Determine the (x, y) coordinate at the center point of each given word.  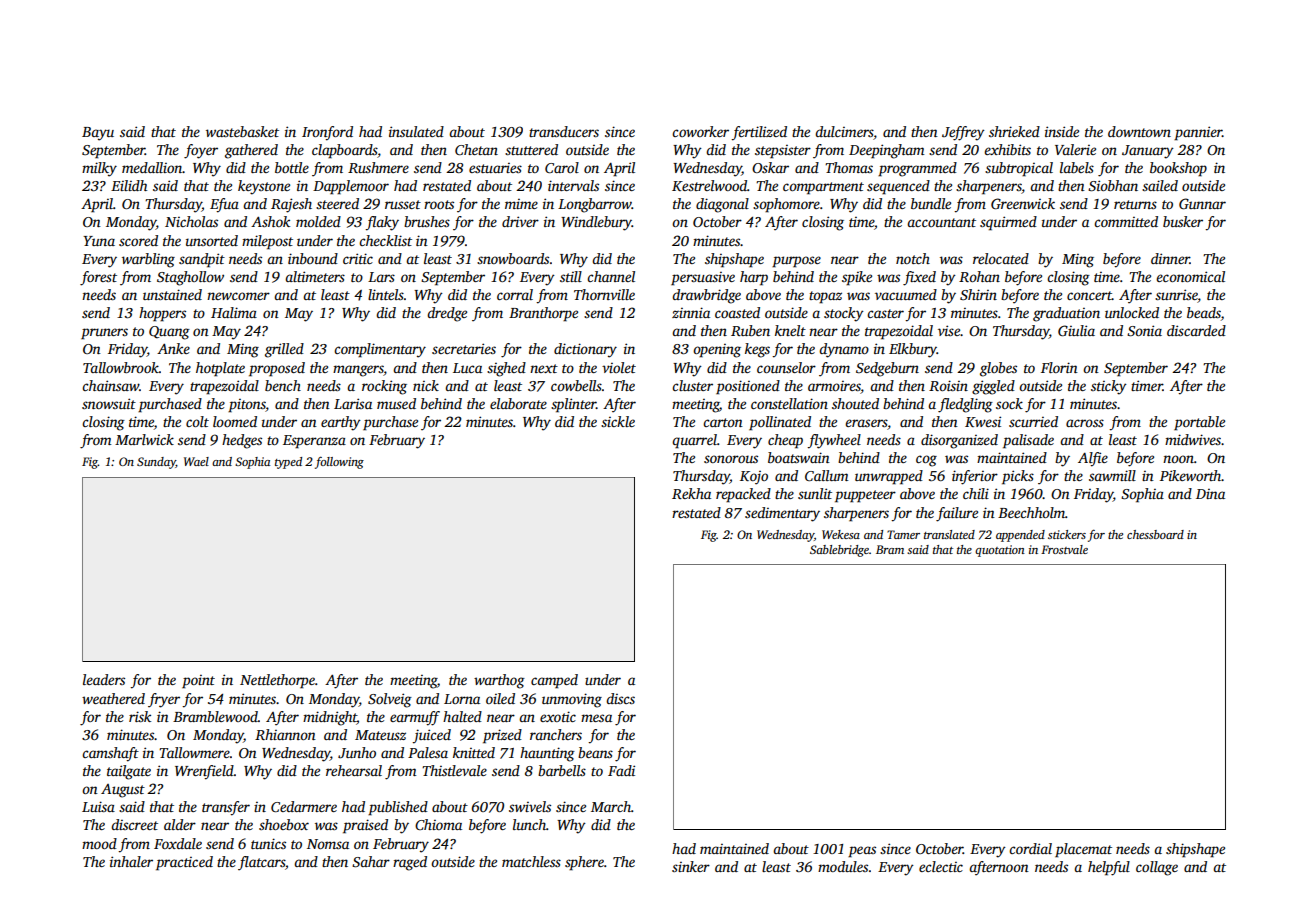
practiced (184, 863)
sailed (1160, 185)
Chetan (476, 149)
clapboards (344, 151)
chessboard (1155, 534)
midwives (1193, 439)
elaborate (518, 403)
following (339, 462)
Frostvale (1064, 549)
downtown (1139, 131)
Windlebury (596, 223)
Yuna (99, 241)
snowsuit (109, 403)
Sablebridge (839, 551)
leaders (104, 679)
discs (620, 698)
